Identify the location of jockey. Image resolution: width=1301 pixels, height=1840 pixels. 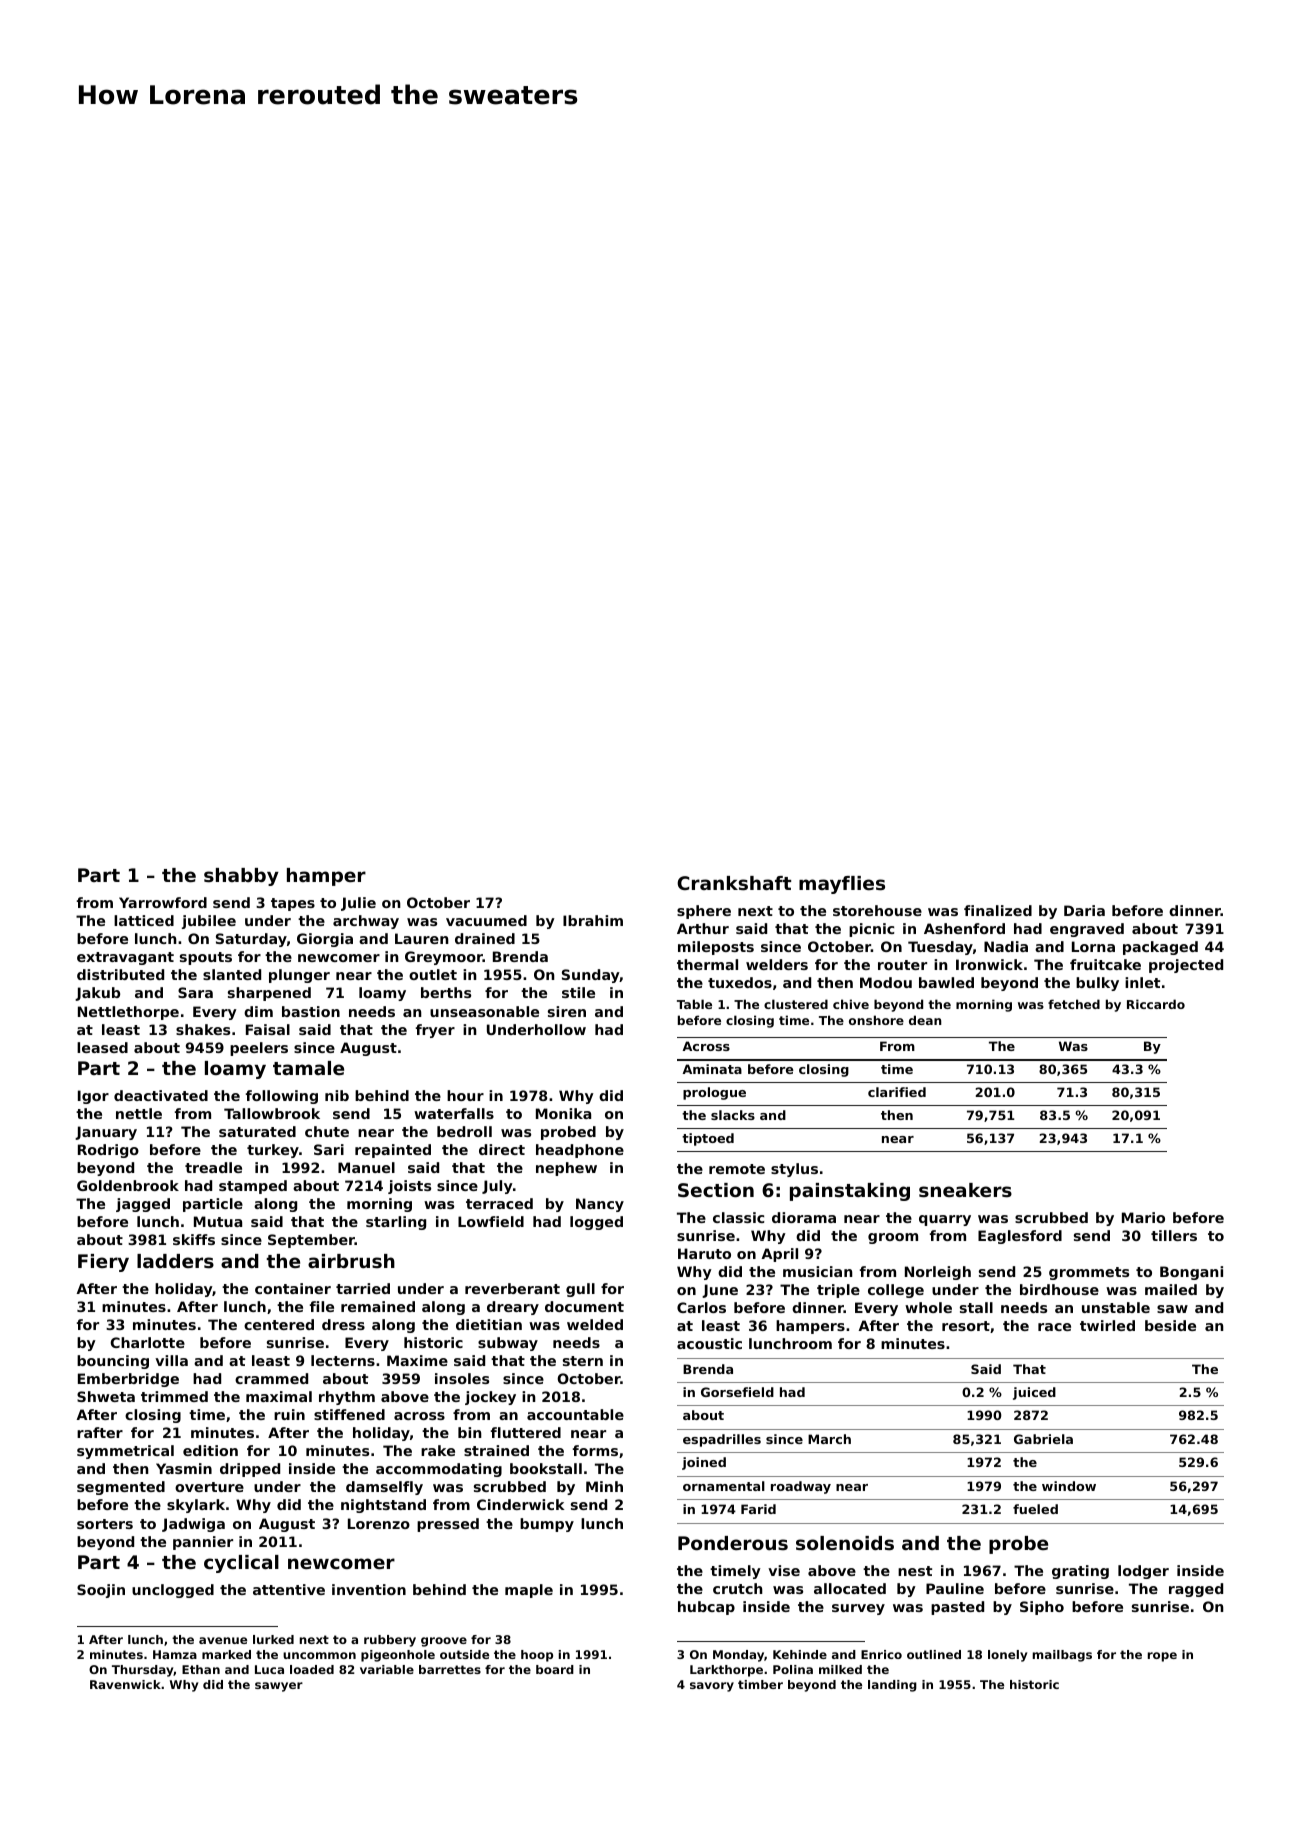
(490, 1398).
